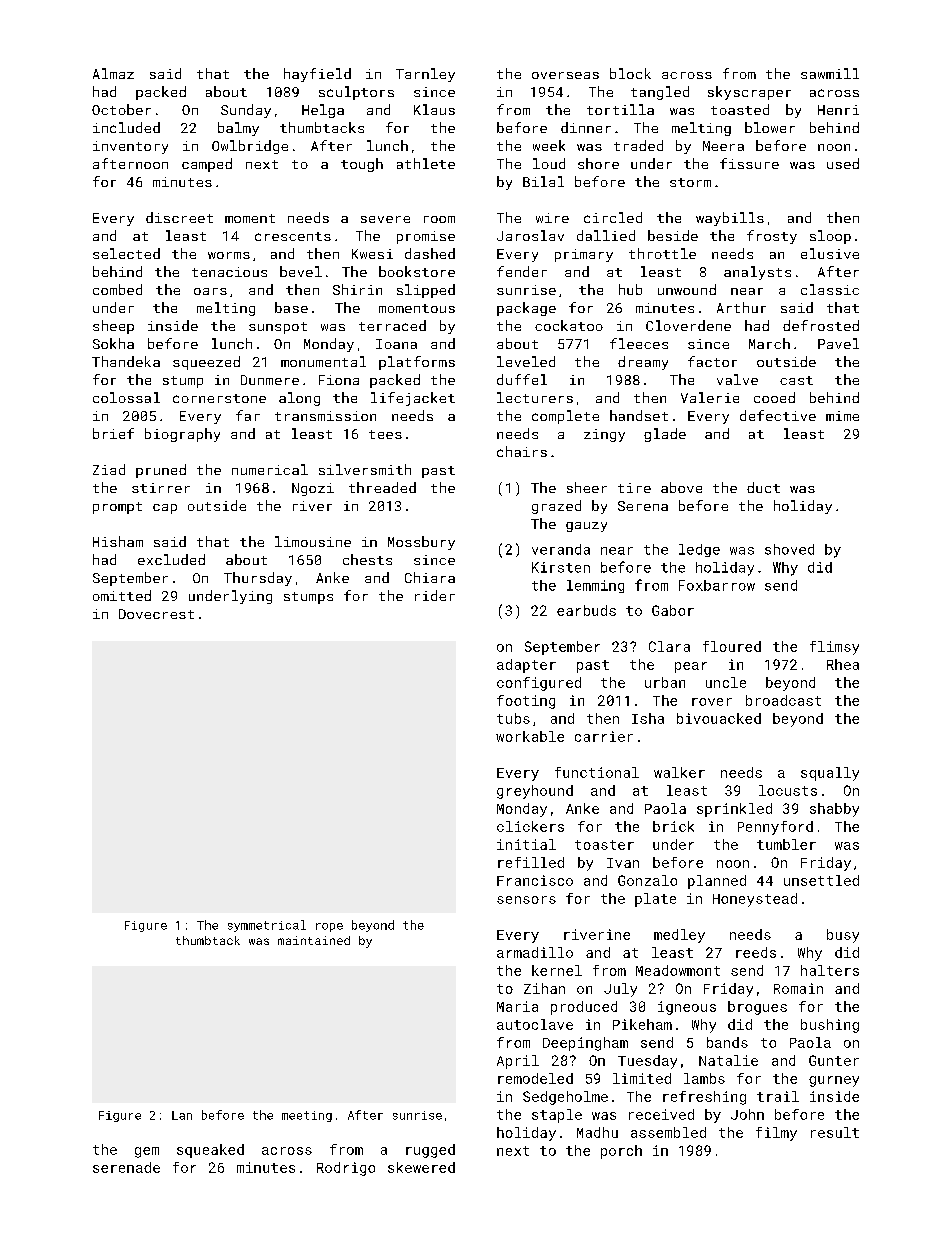  What do you see at coordinates (647, 1062) in the screenshot?
I see `Tuesday` at bounding box center [647, 1062].
